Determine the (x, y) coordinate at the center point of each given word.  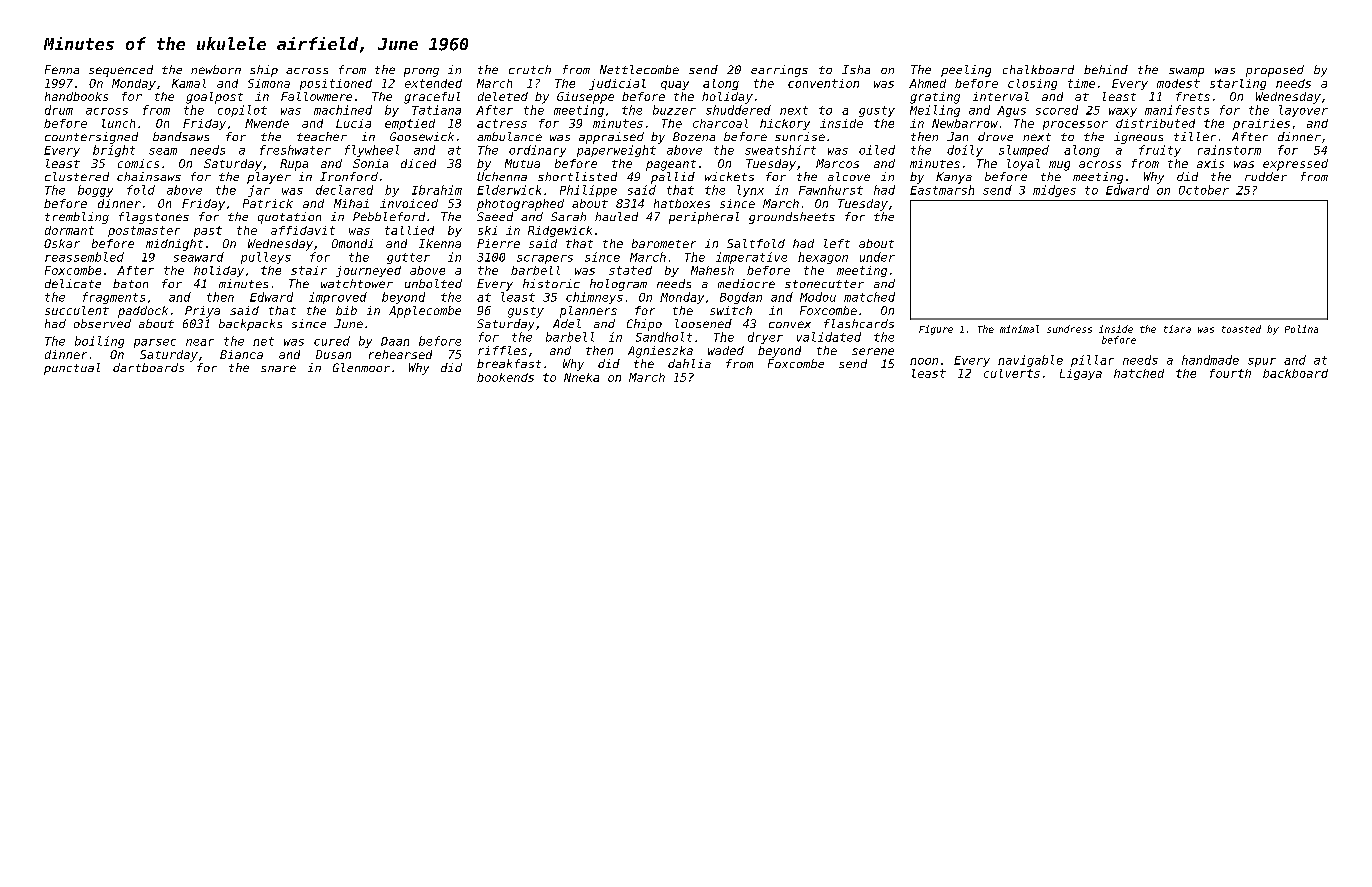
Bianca (241, 354)
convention (823, 83)
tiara (1177, 329)
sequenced (121, 71)
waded (726, 350)
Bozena (694, 136)
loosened (703, 323)
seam (163, 151)
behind (1106, 69)
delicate (73, 283)
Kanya (954, 178)
